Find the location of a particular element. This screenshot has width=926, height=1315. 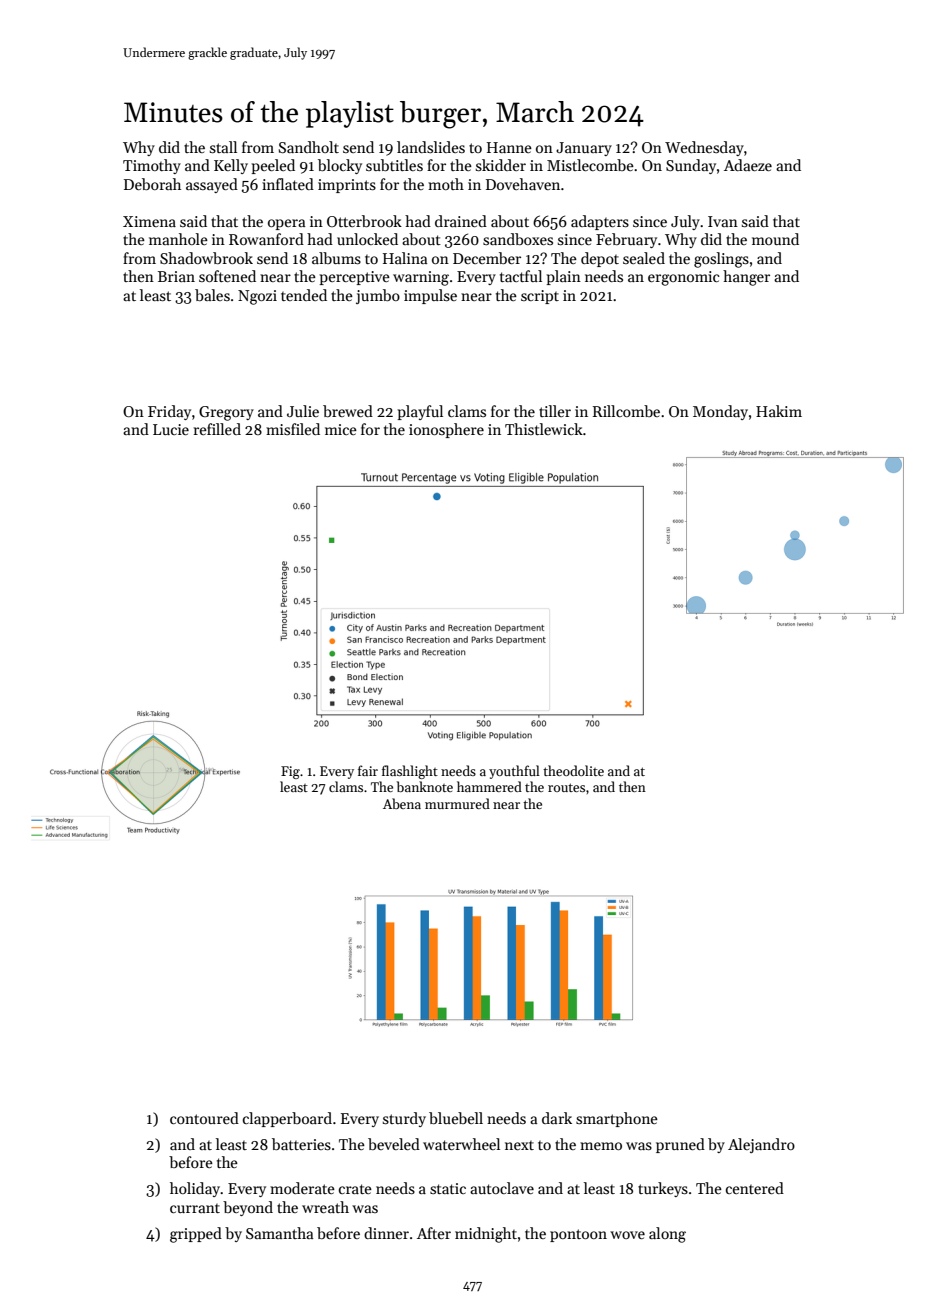

Abena is located at coordinates (402, 803).
